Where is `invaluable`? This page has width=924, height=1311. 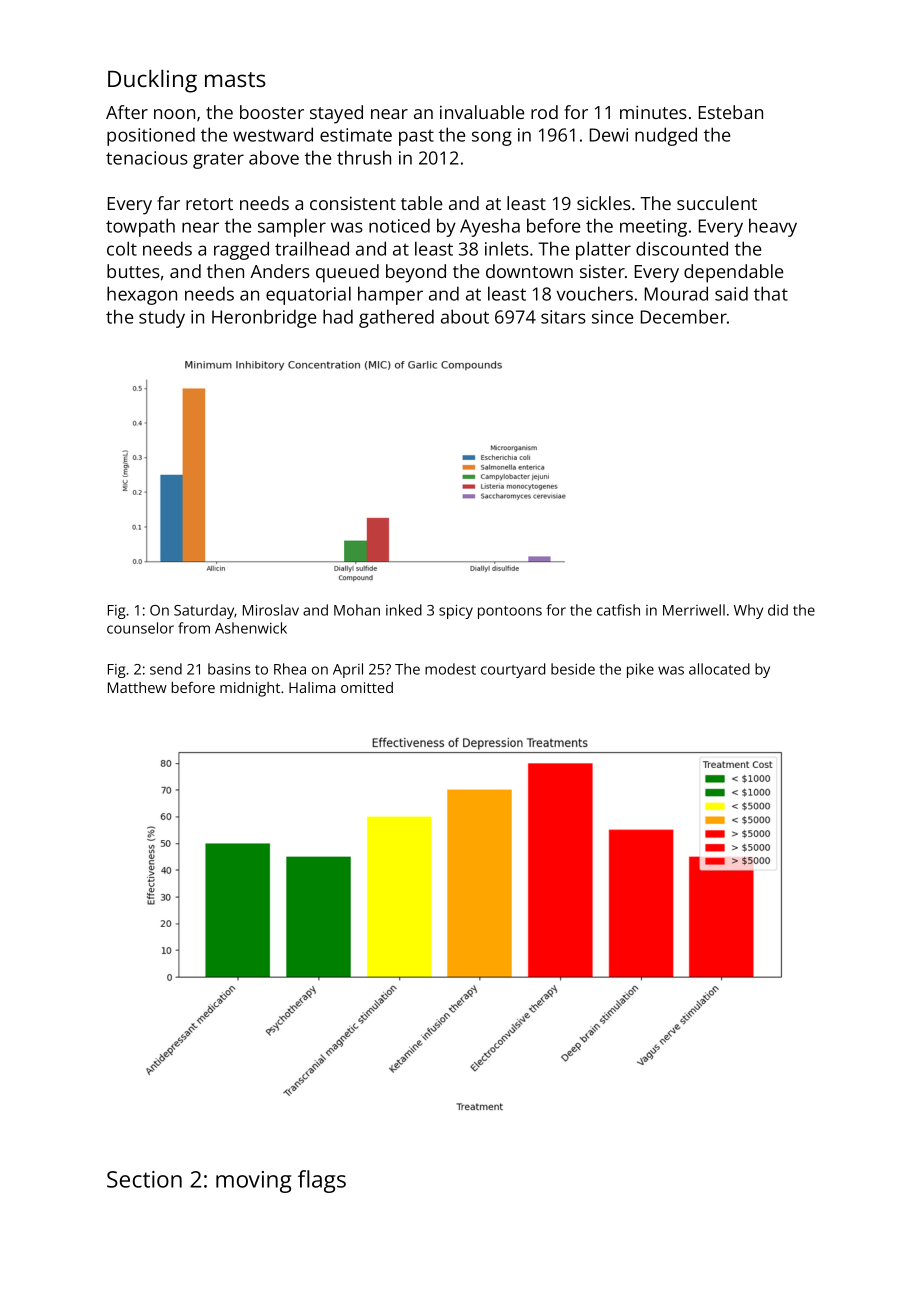
invaluable is located at coordinates (482, 112).
